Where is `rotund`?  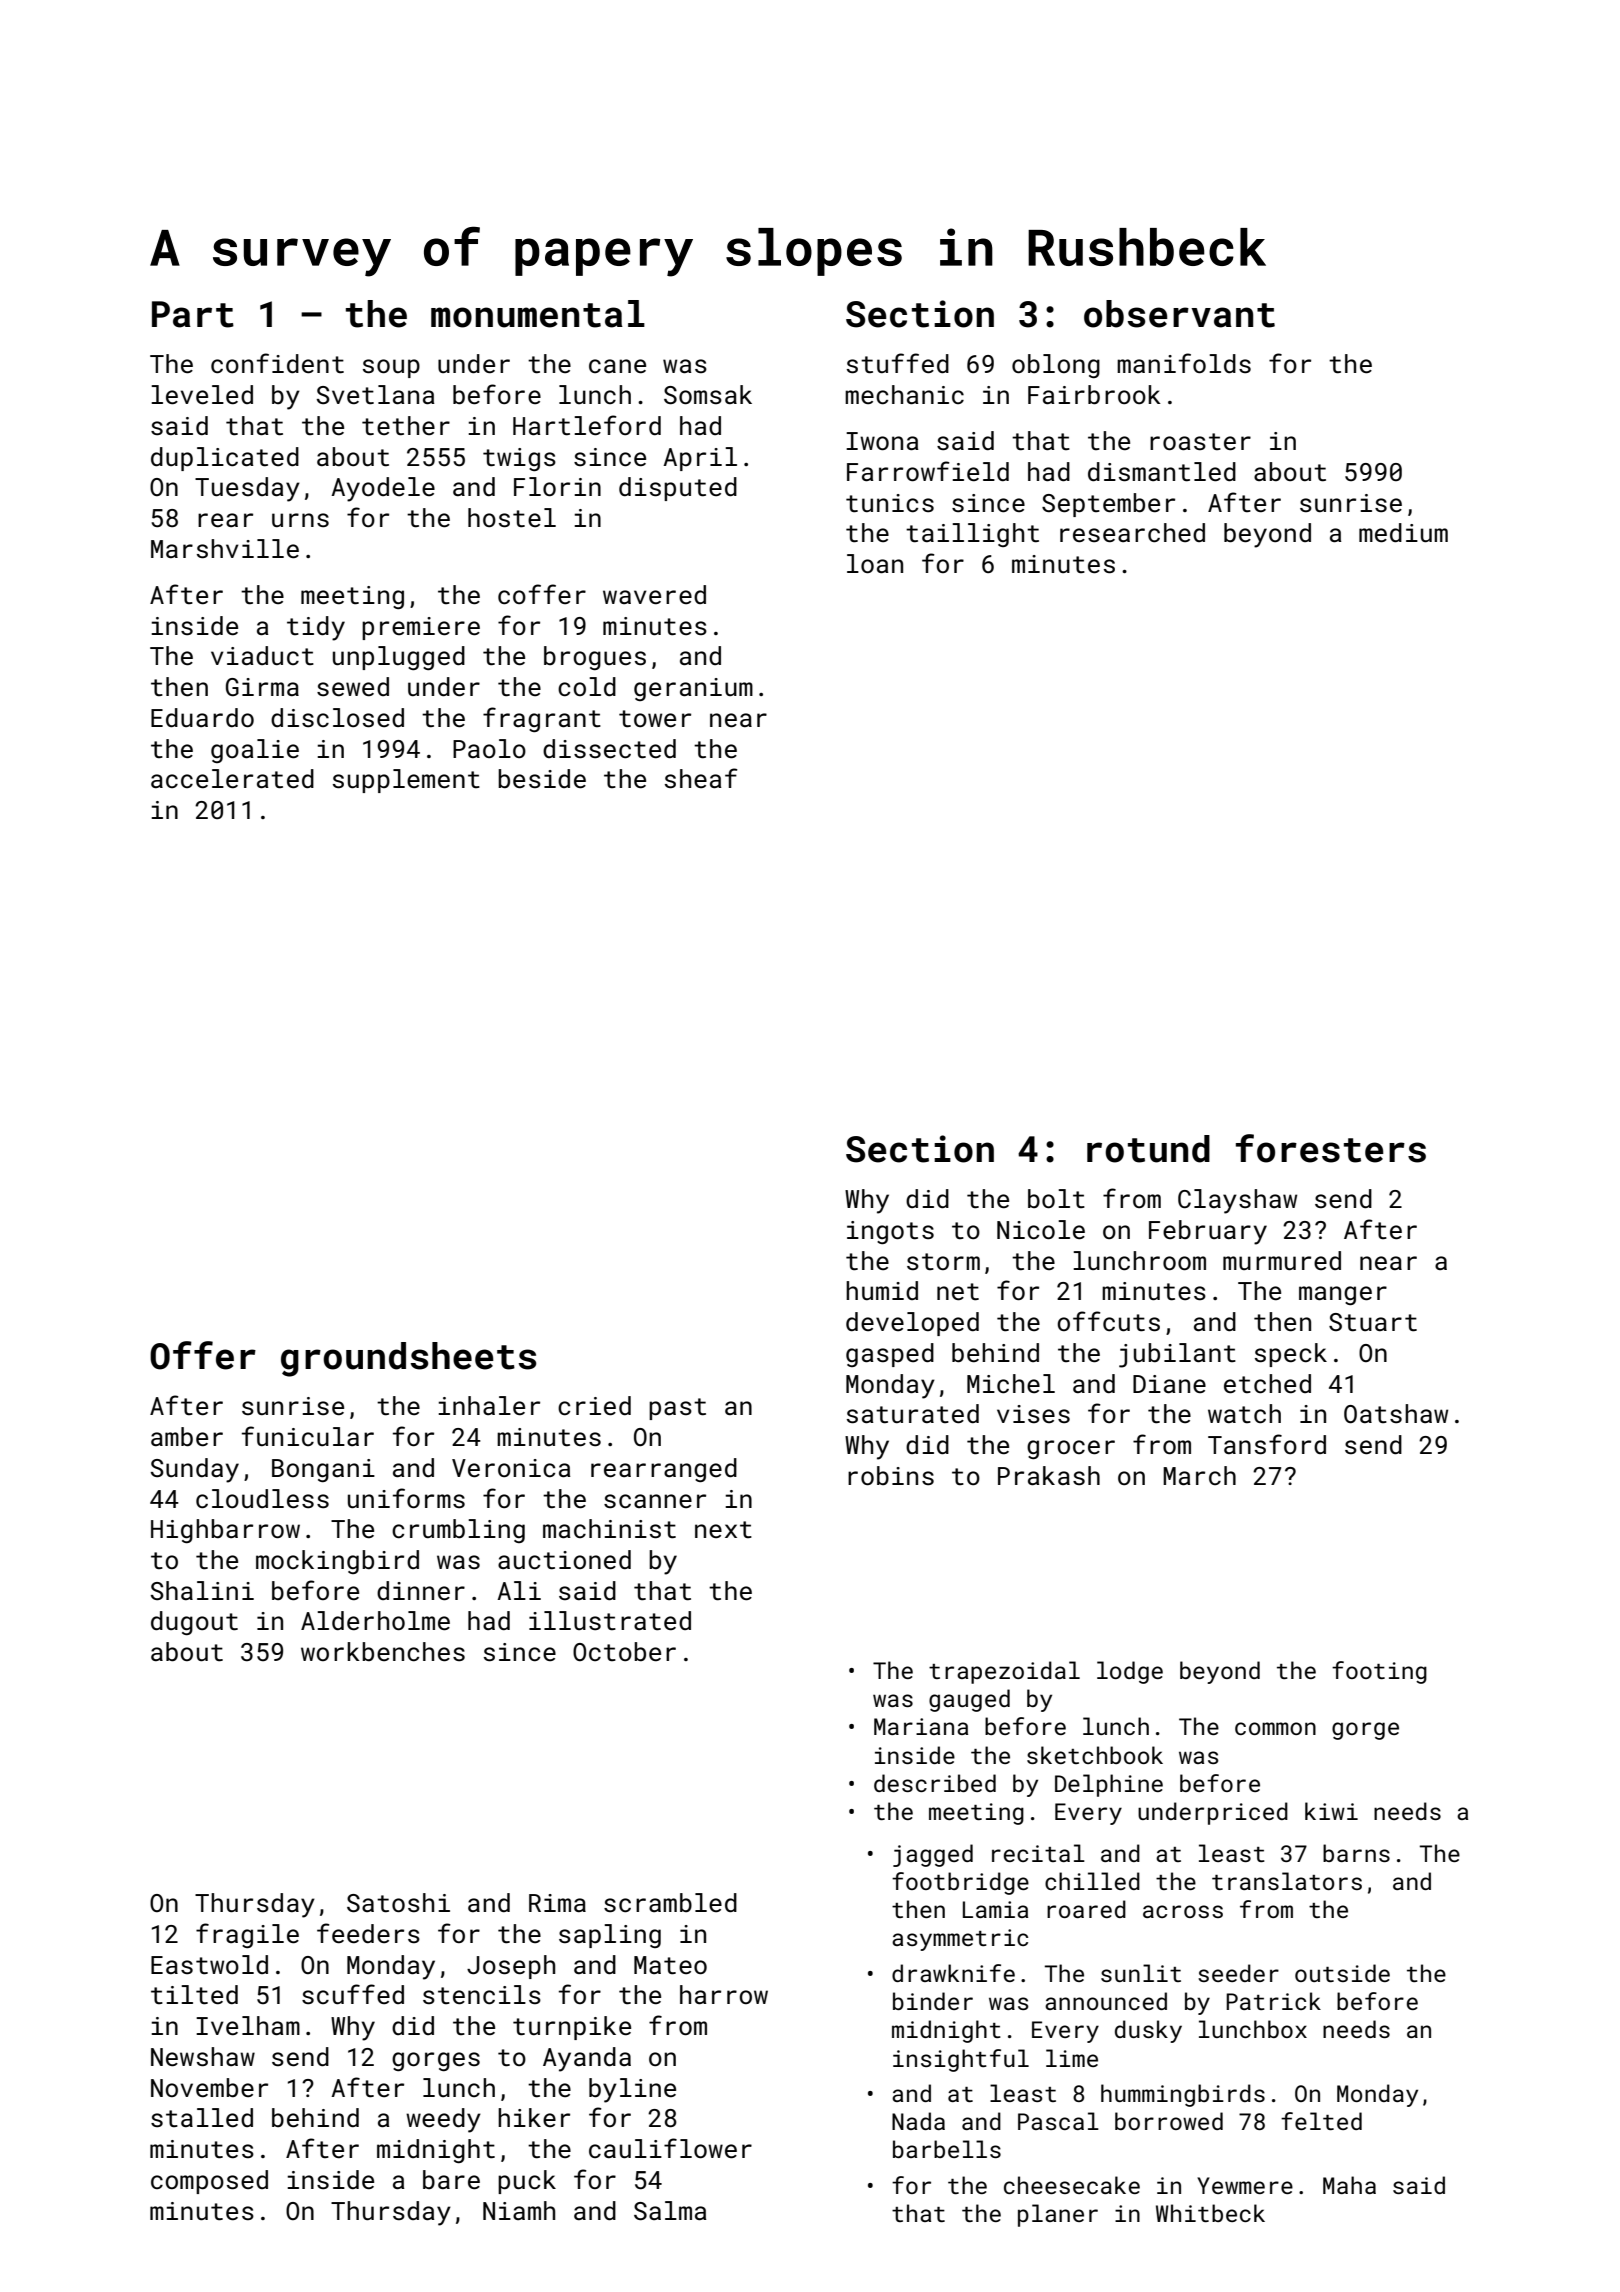 rotund is located at coordinates (1148, 1149).
